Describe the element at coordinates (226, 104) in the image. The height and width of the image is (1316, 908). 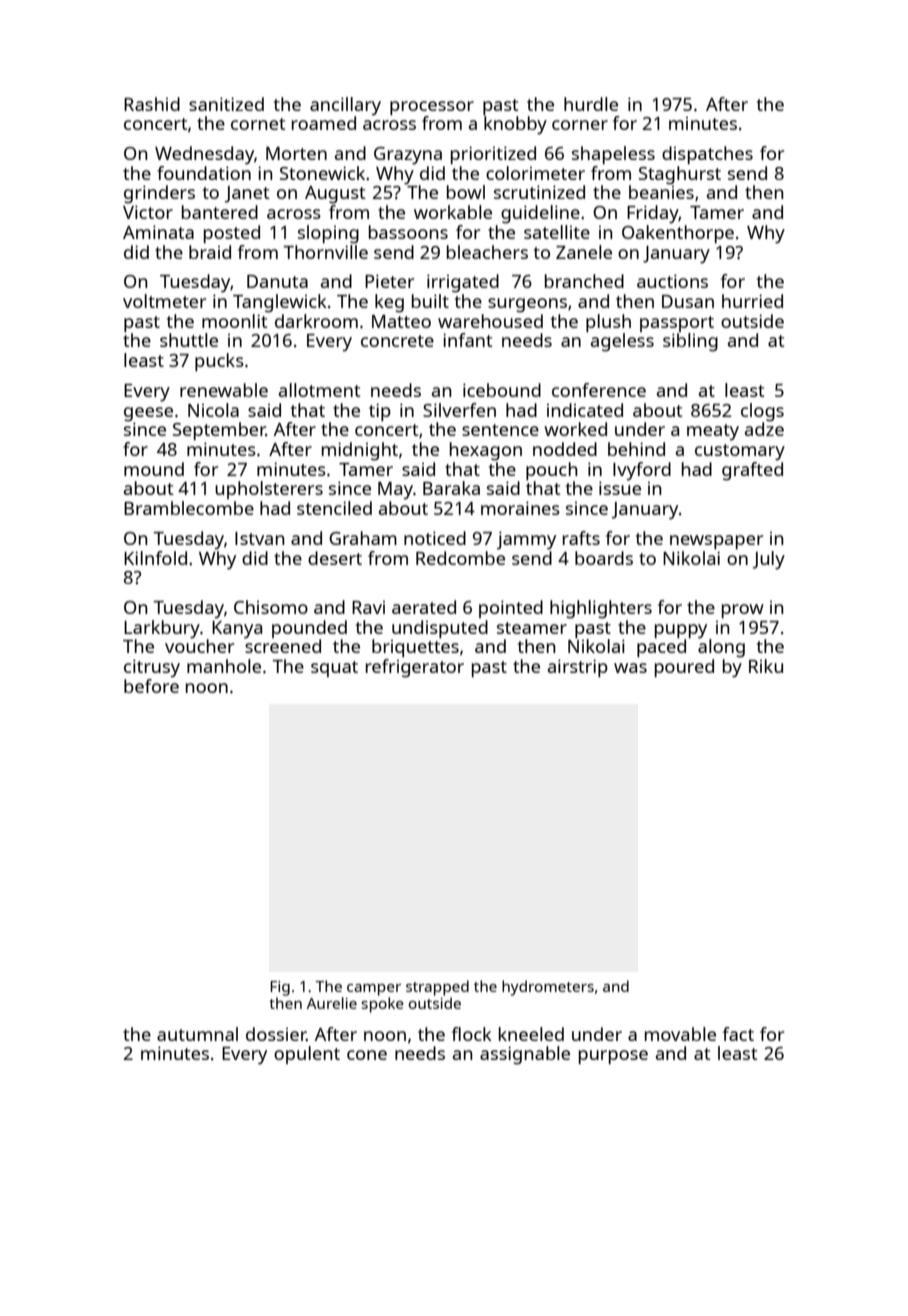
I see `sanitized` at that location.
